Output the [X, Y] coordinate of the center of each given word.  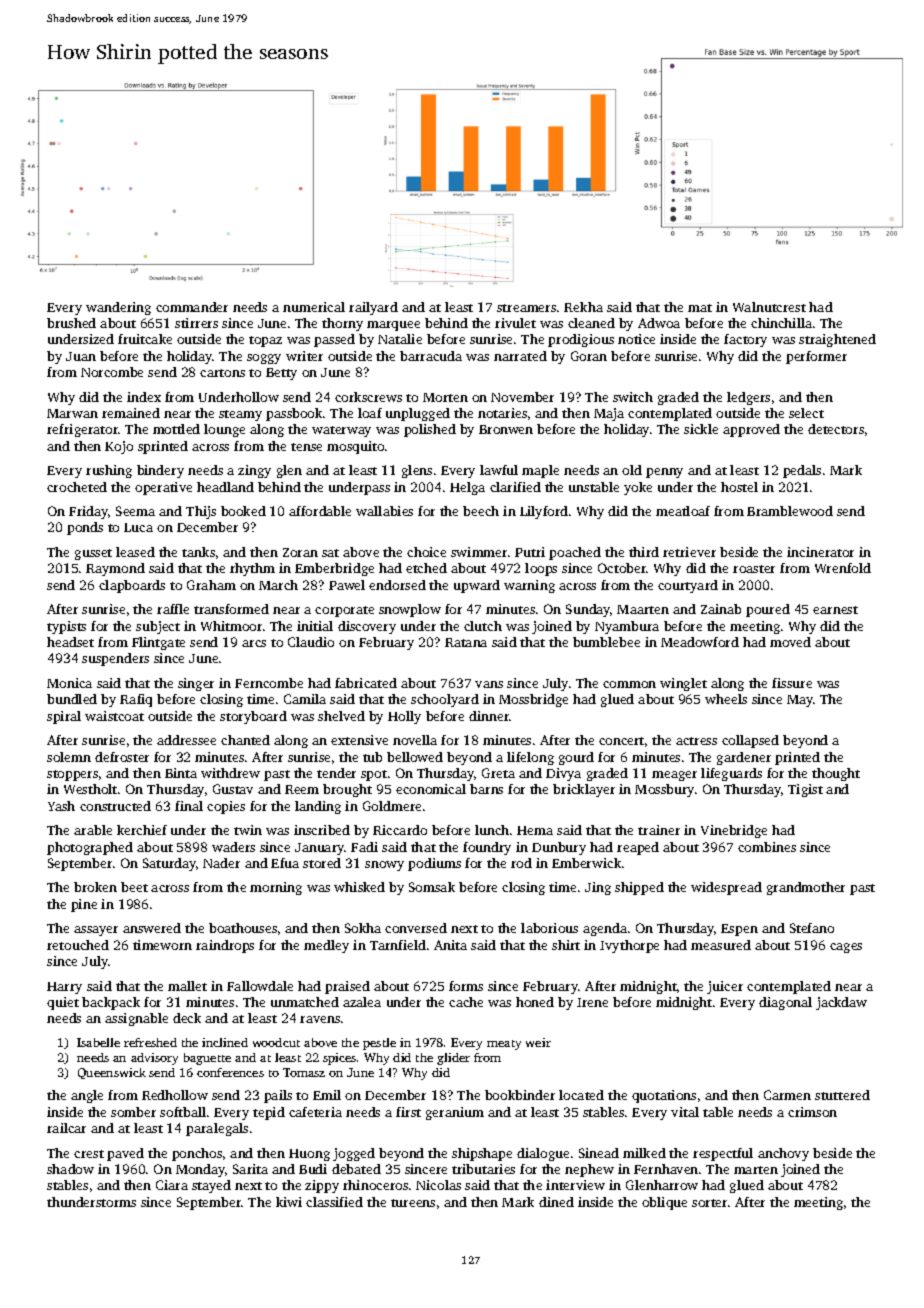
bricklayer [584, 790]
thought [836, 774]
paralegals [217, 1129]
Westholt [90, 789]
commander [192, 307]
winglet [683, 684]
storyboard [253, 717]
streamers [526, 308]
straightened [837, 340]
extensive [359, 740]
